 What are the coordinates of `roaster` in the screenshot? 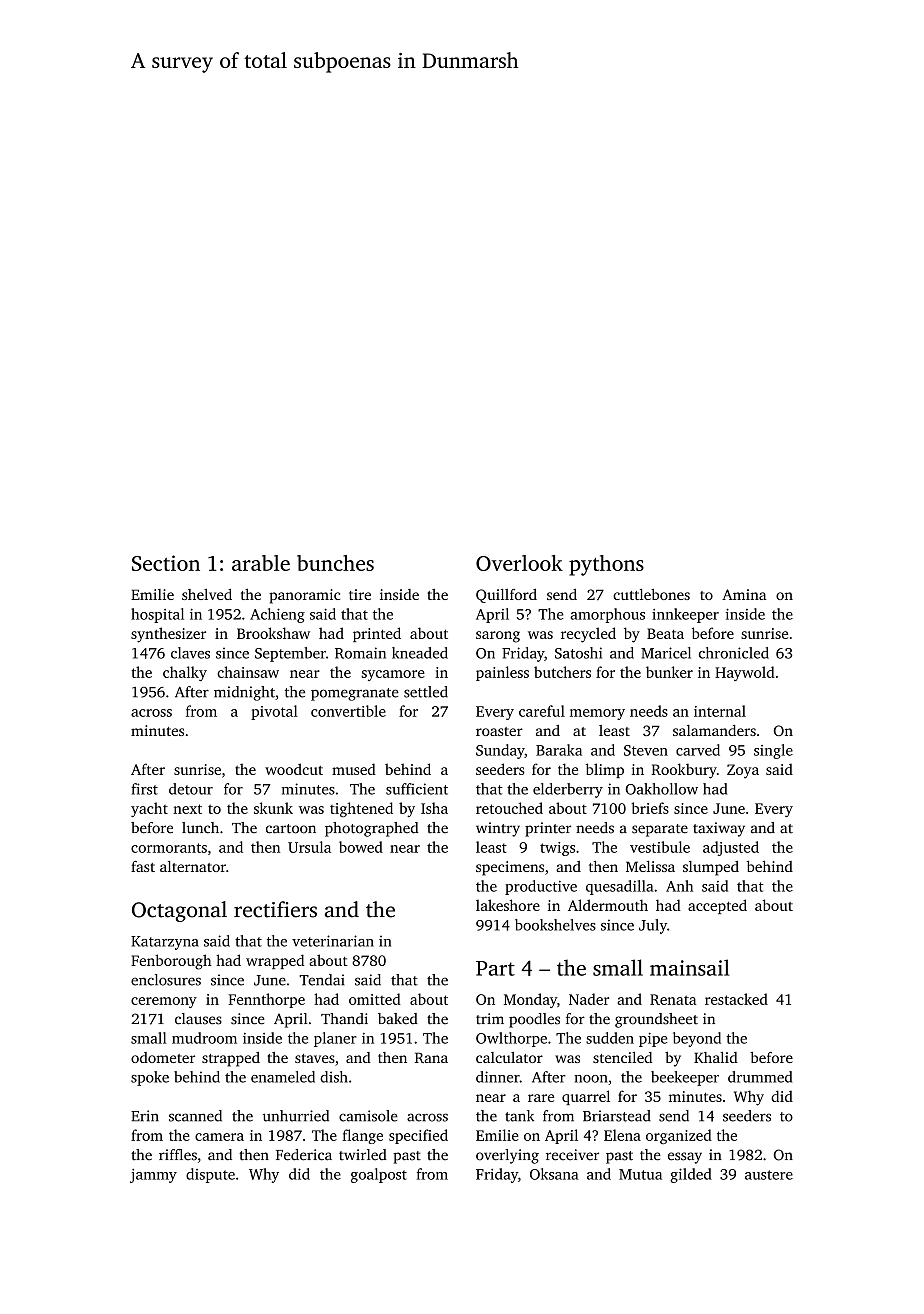 It's located at (499, 731).
